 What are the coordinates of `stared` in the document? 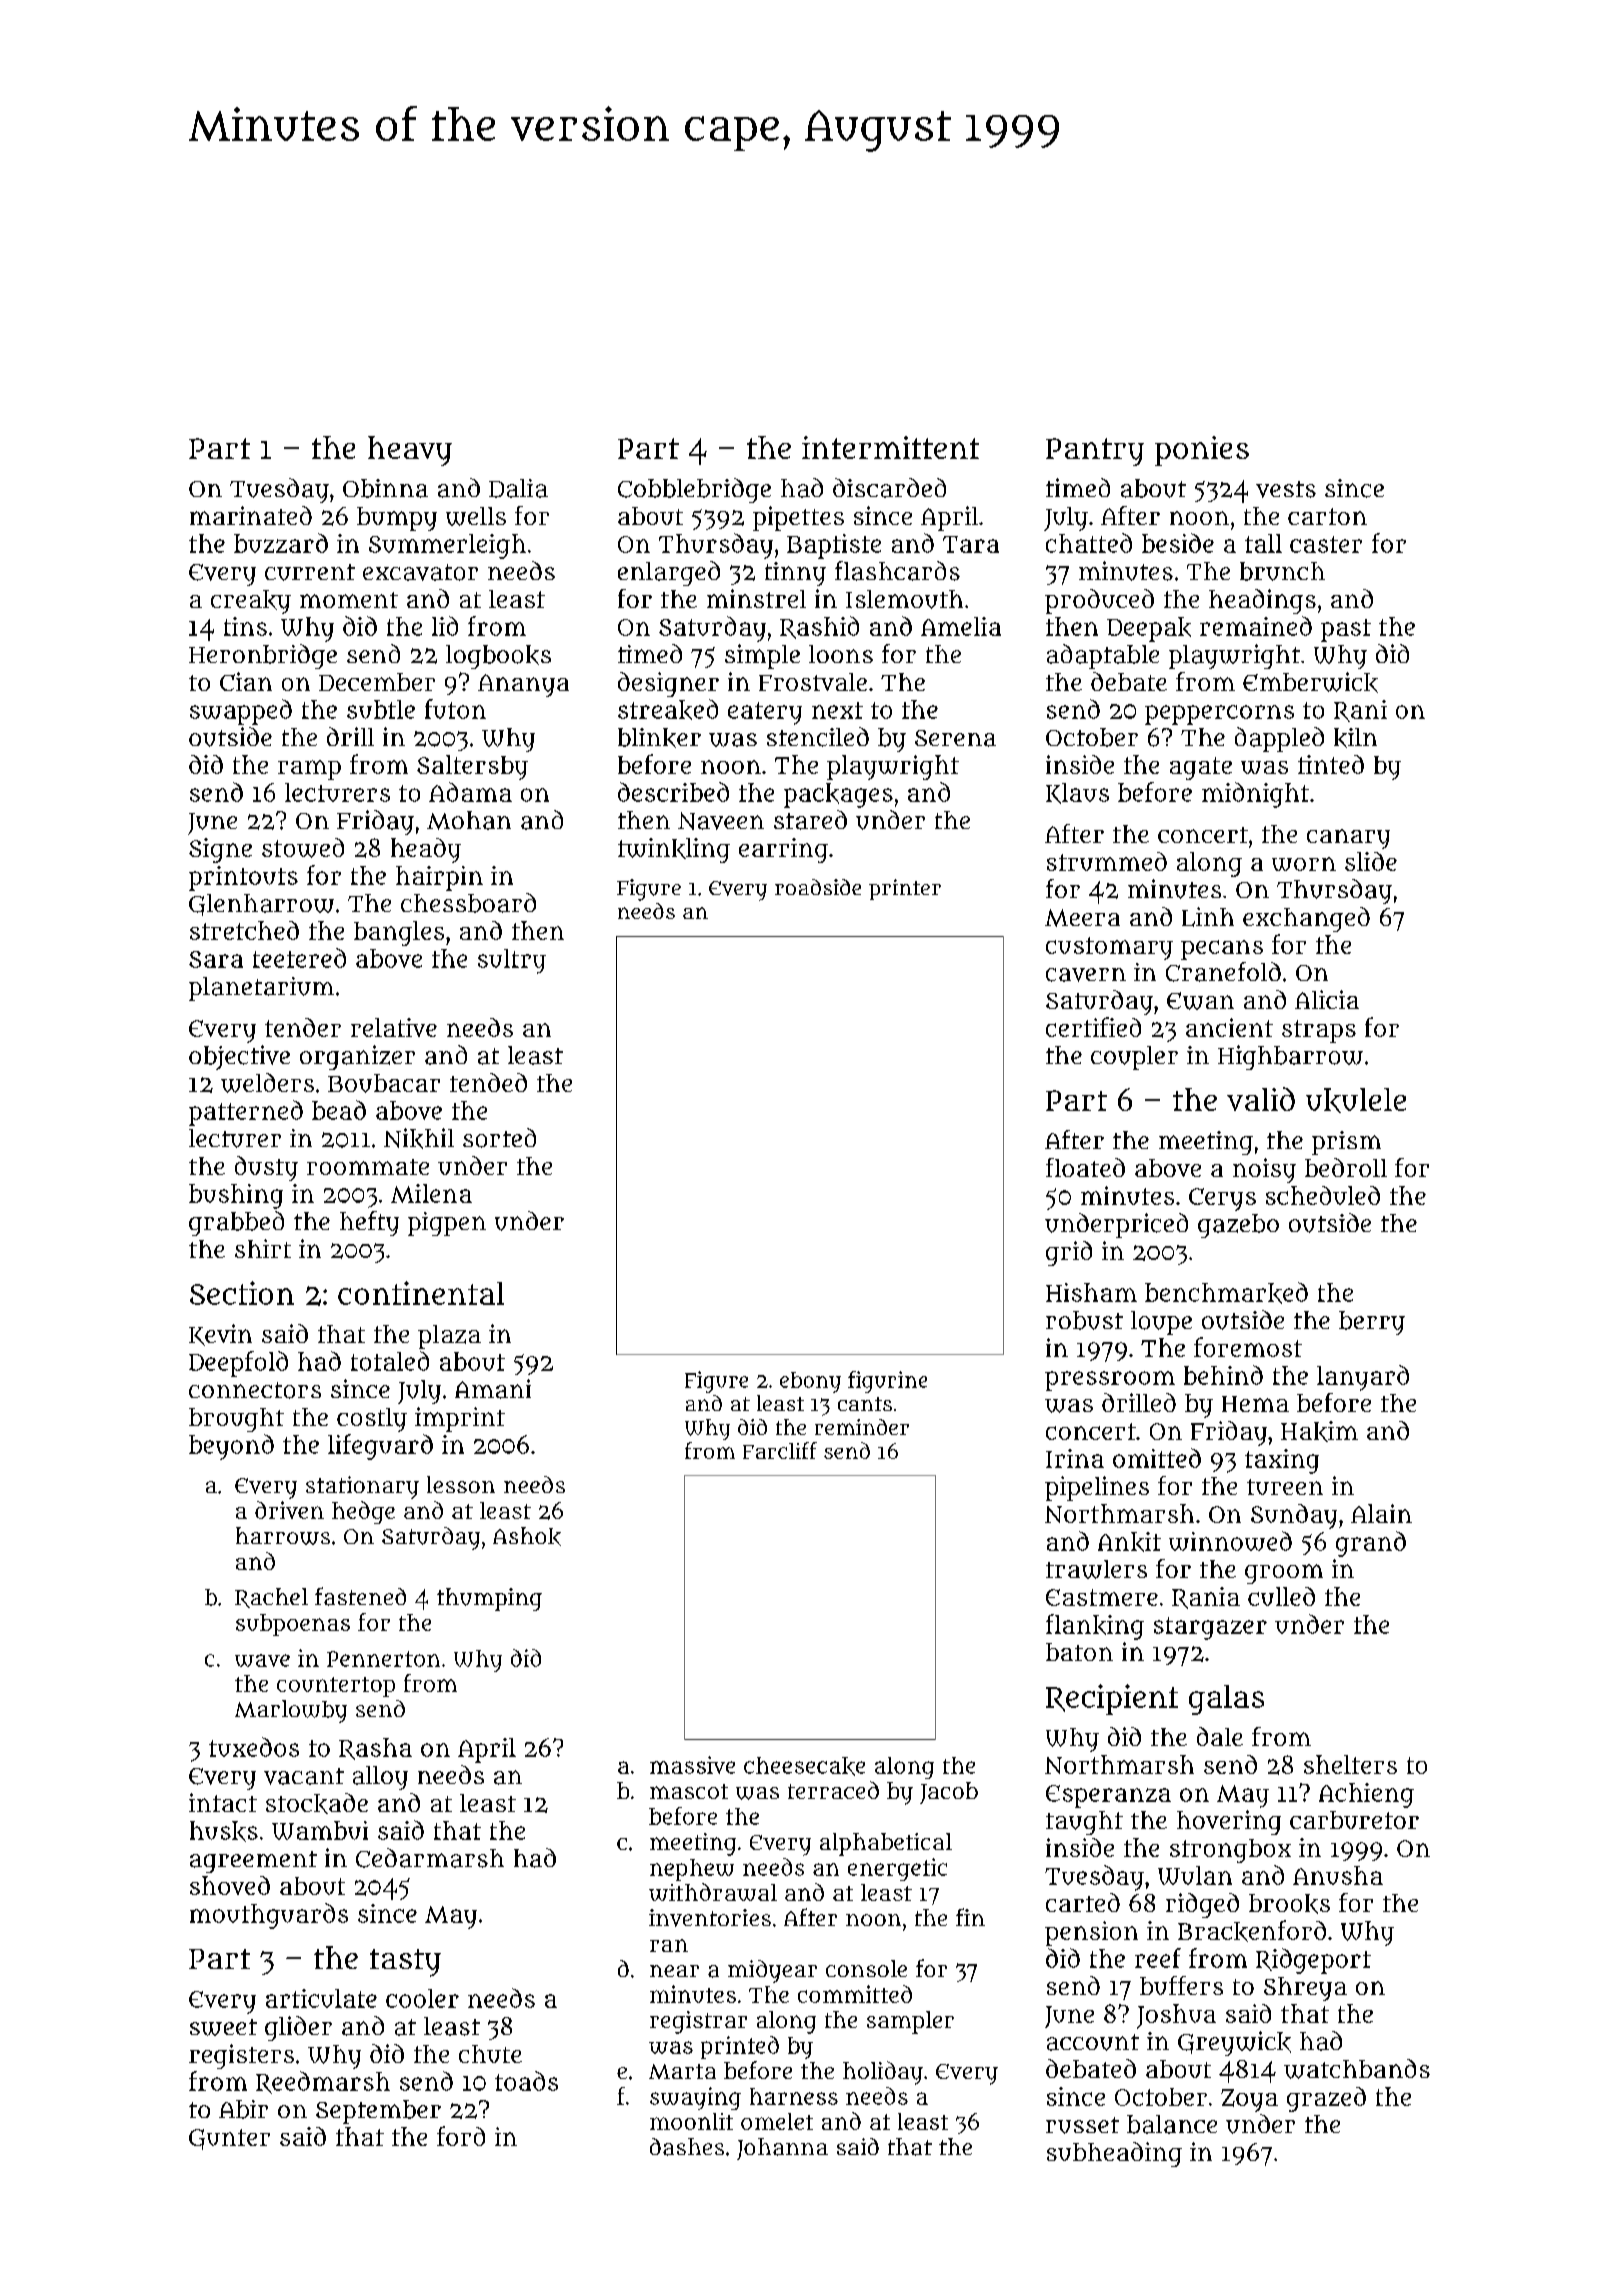 It's located at (810, 820).
